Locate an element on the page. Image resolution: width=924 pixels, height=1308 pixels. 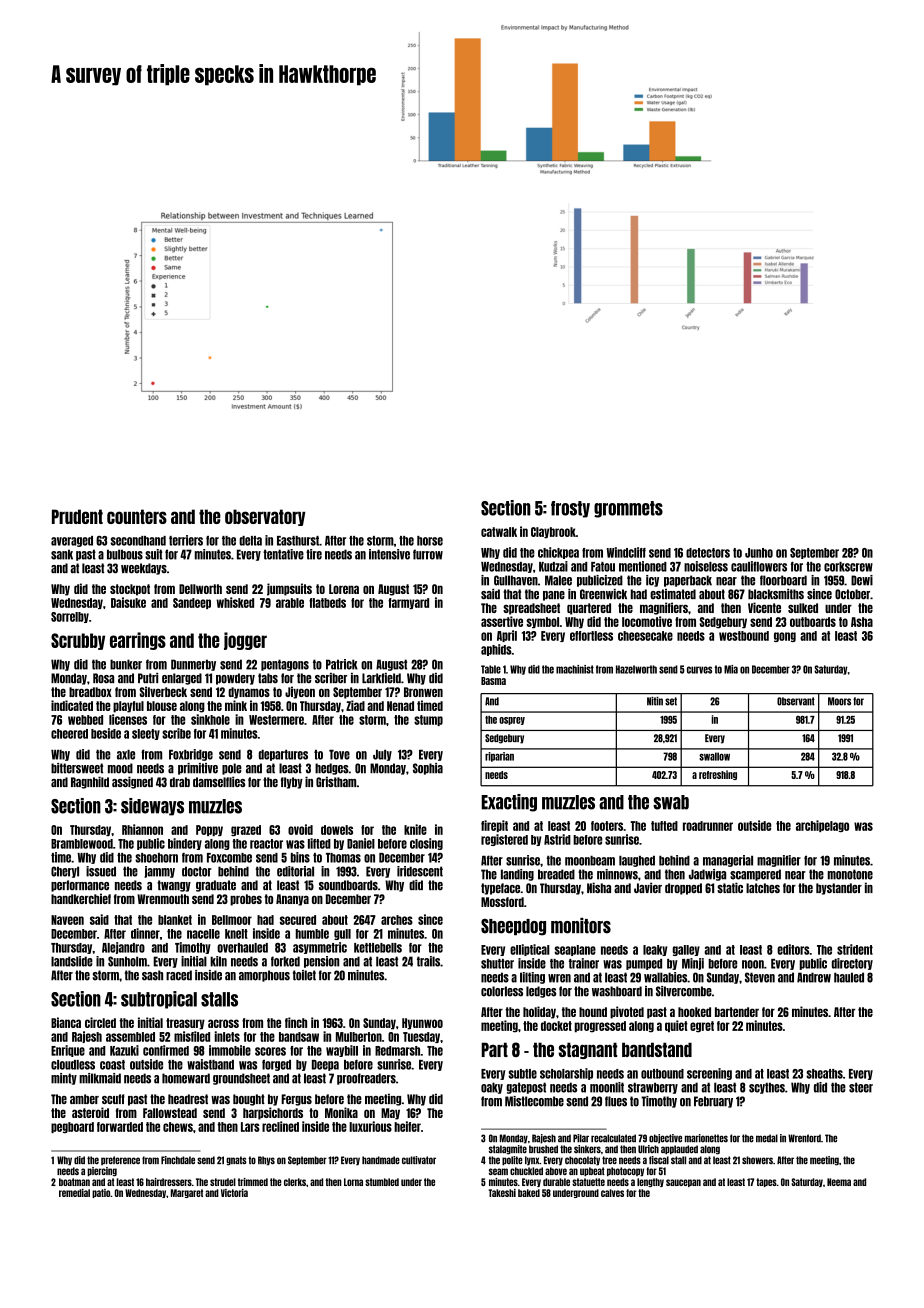
Moors is located at coordinates (839, 701).
